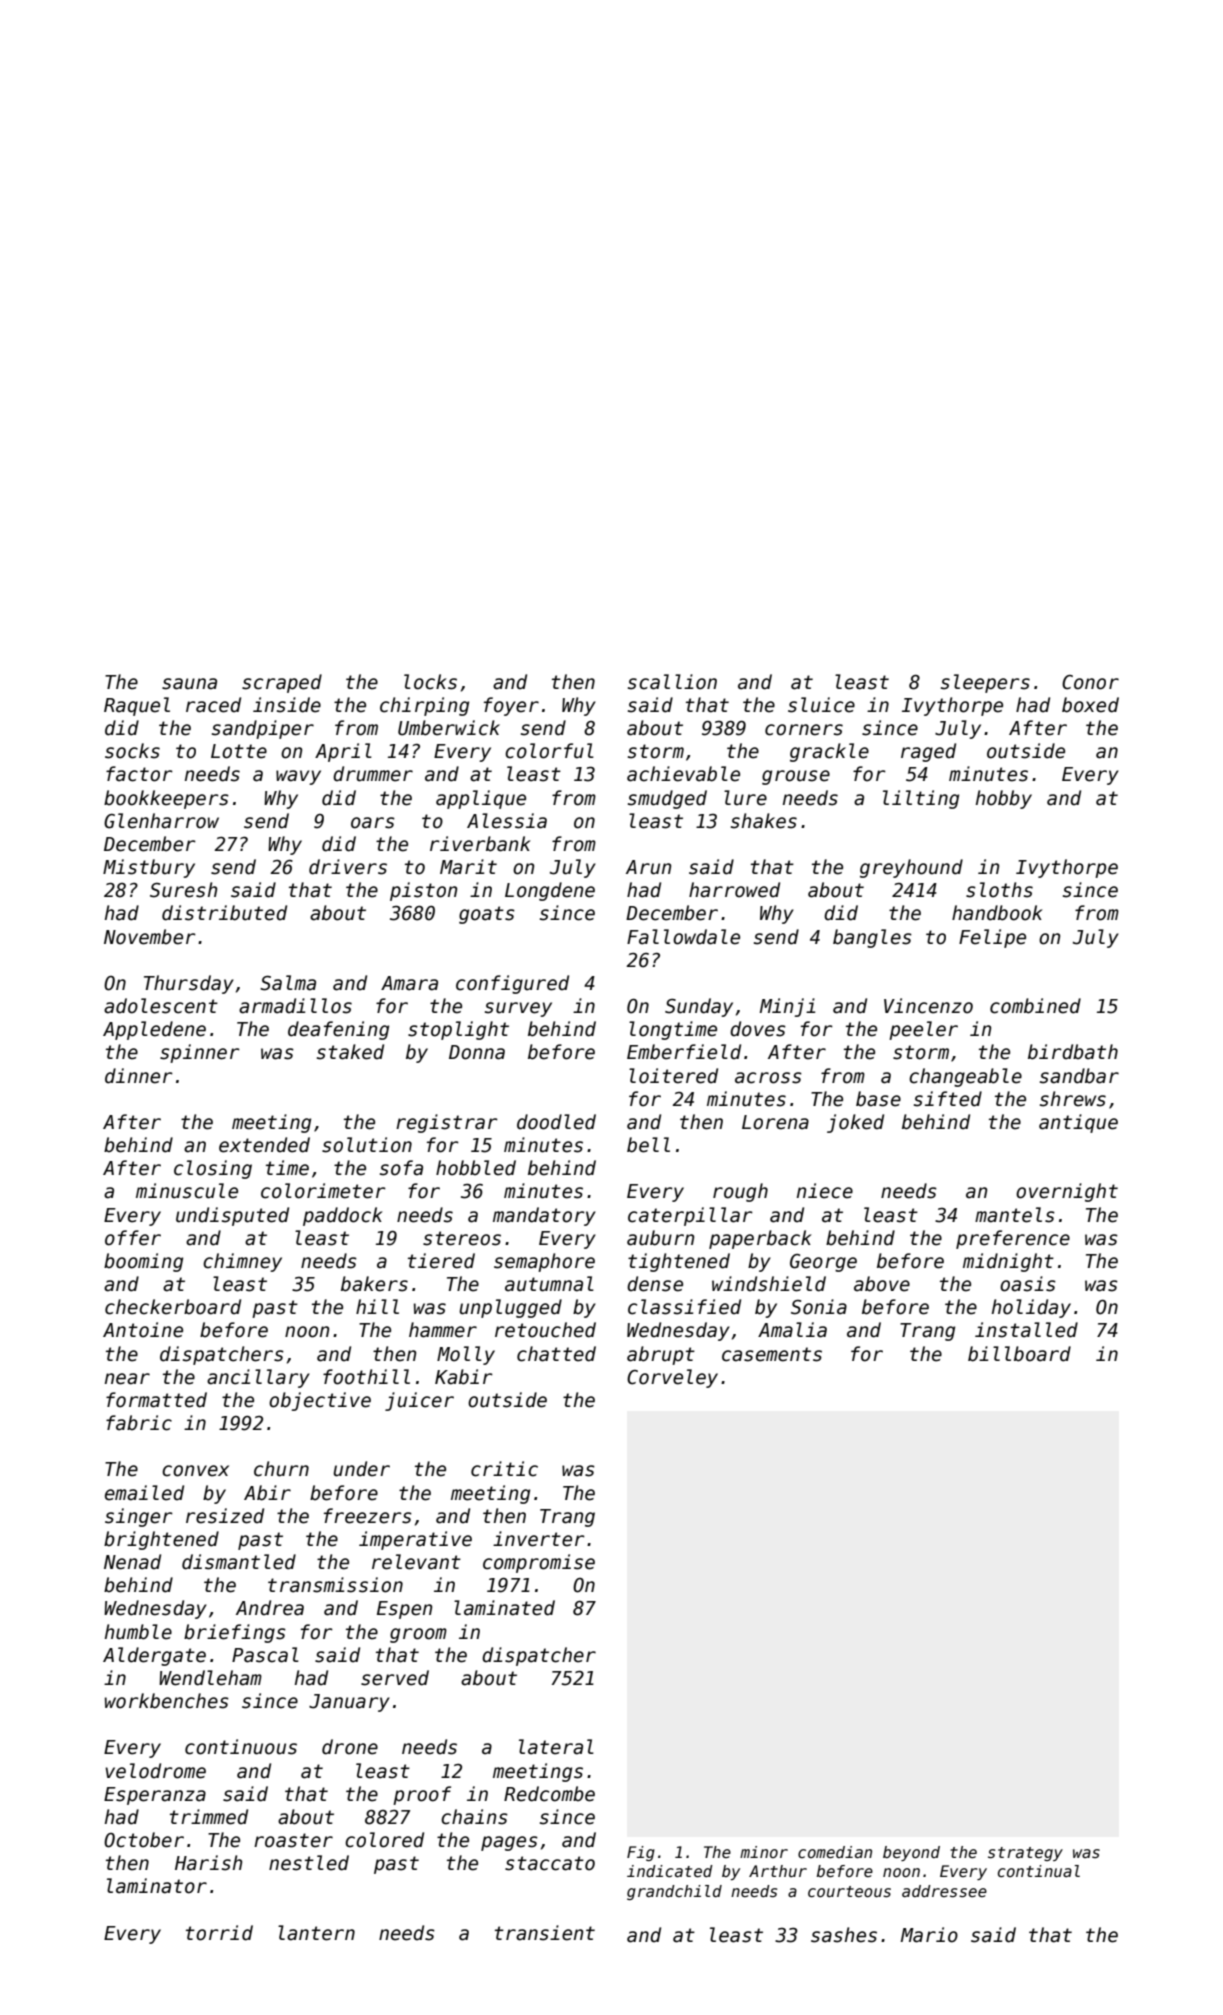 The height and width of the screenshot is (2015, 1223). I want to click on sashes, so click(844, 1935).
